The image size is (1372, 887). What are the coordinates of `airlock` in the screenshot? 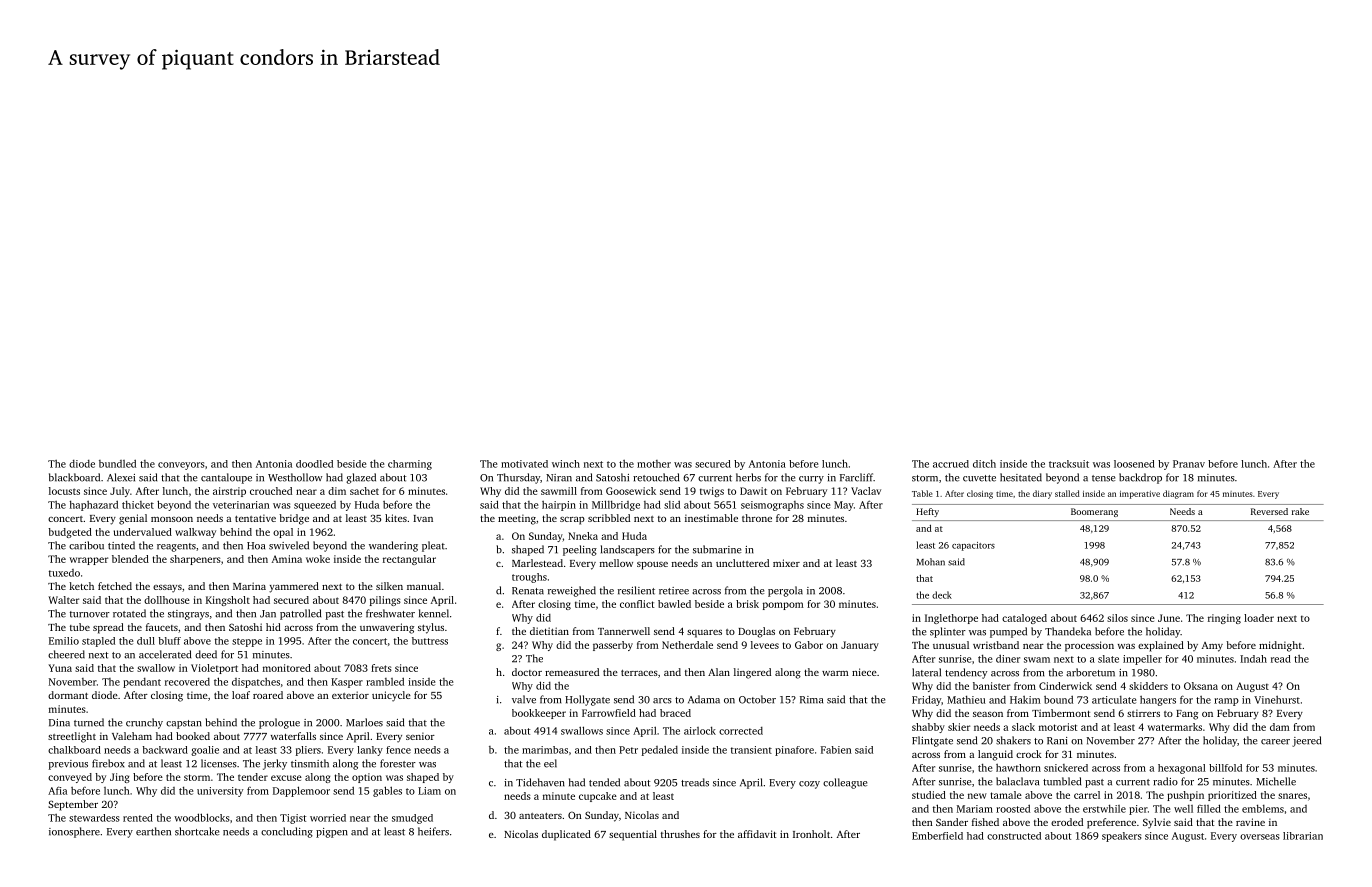 It's located at (700, 730).
